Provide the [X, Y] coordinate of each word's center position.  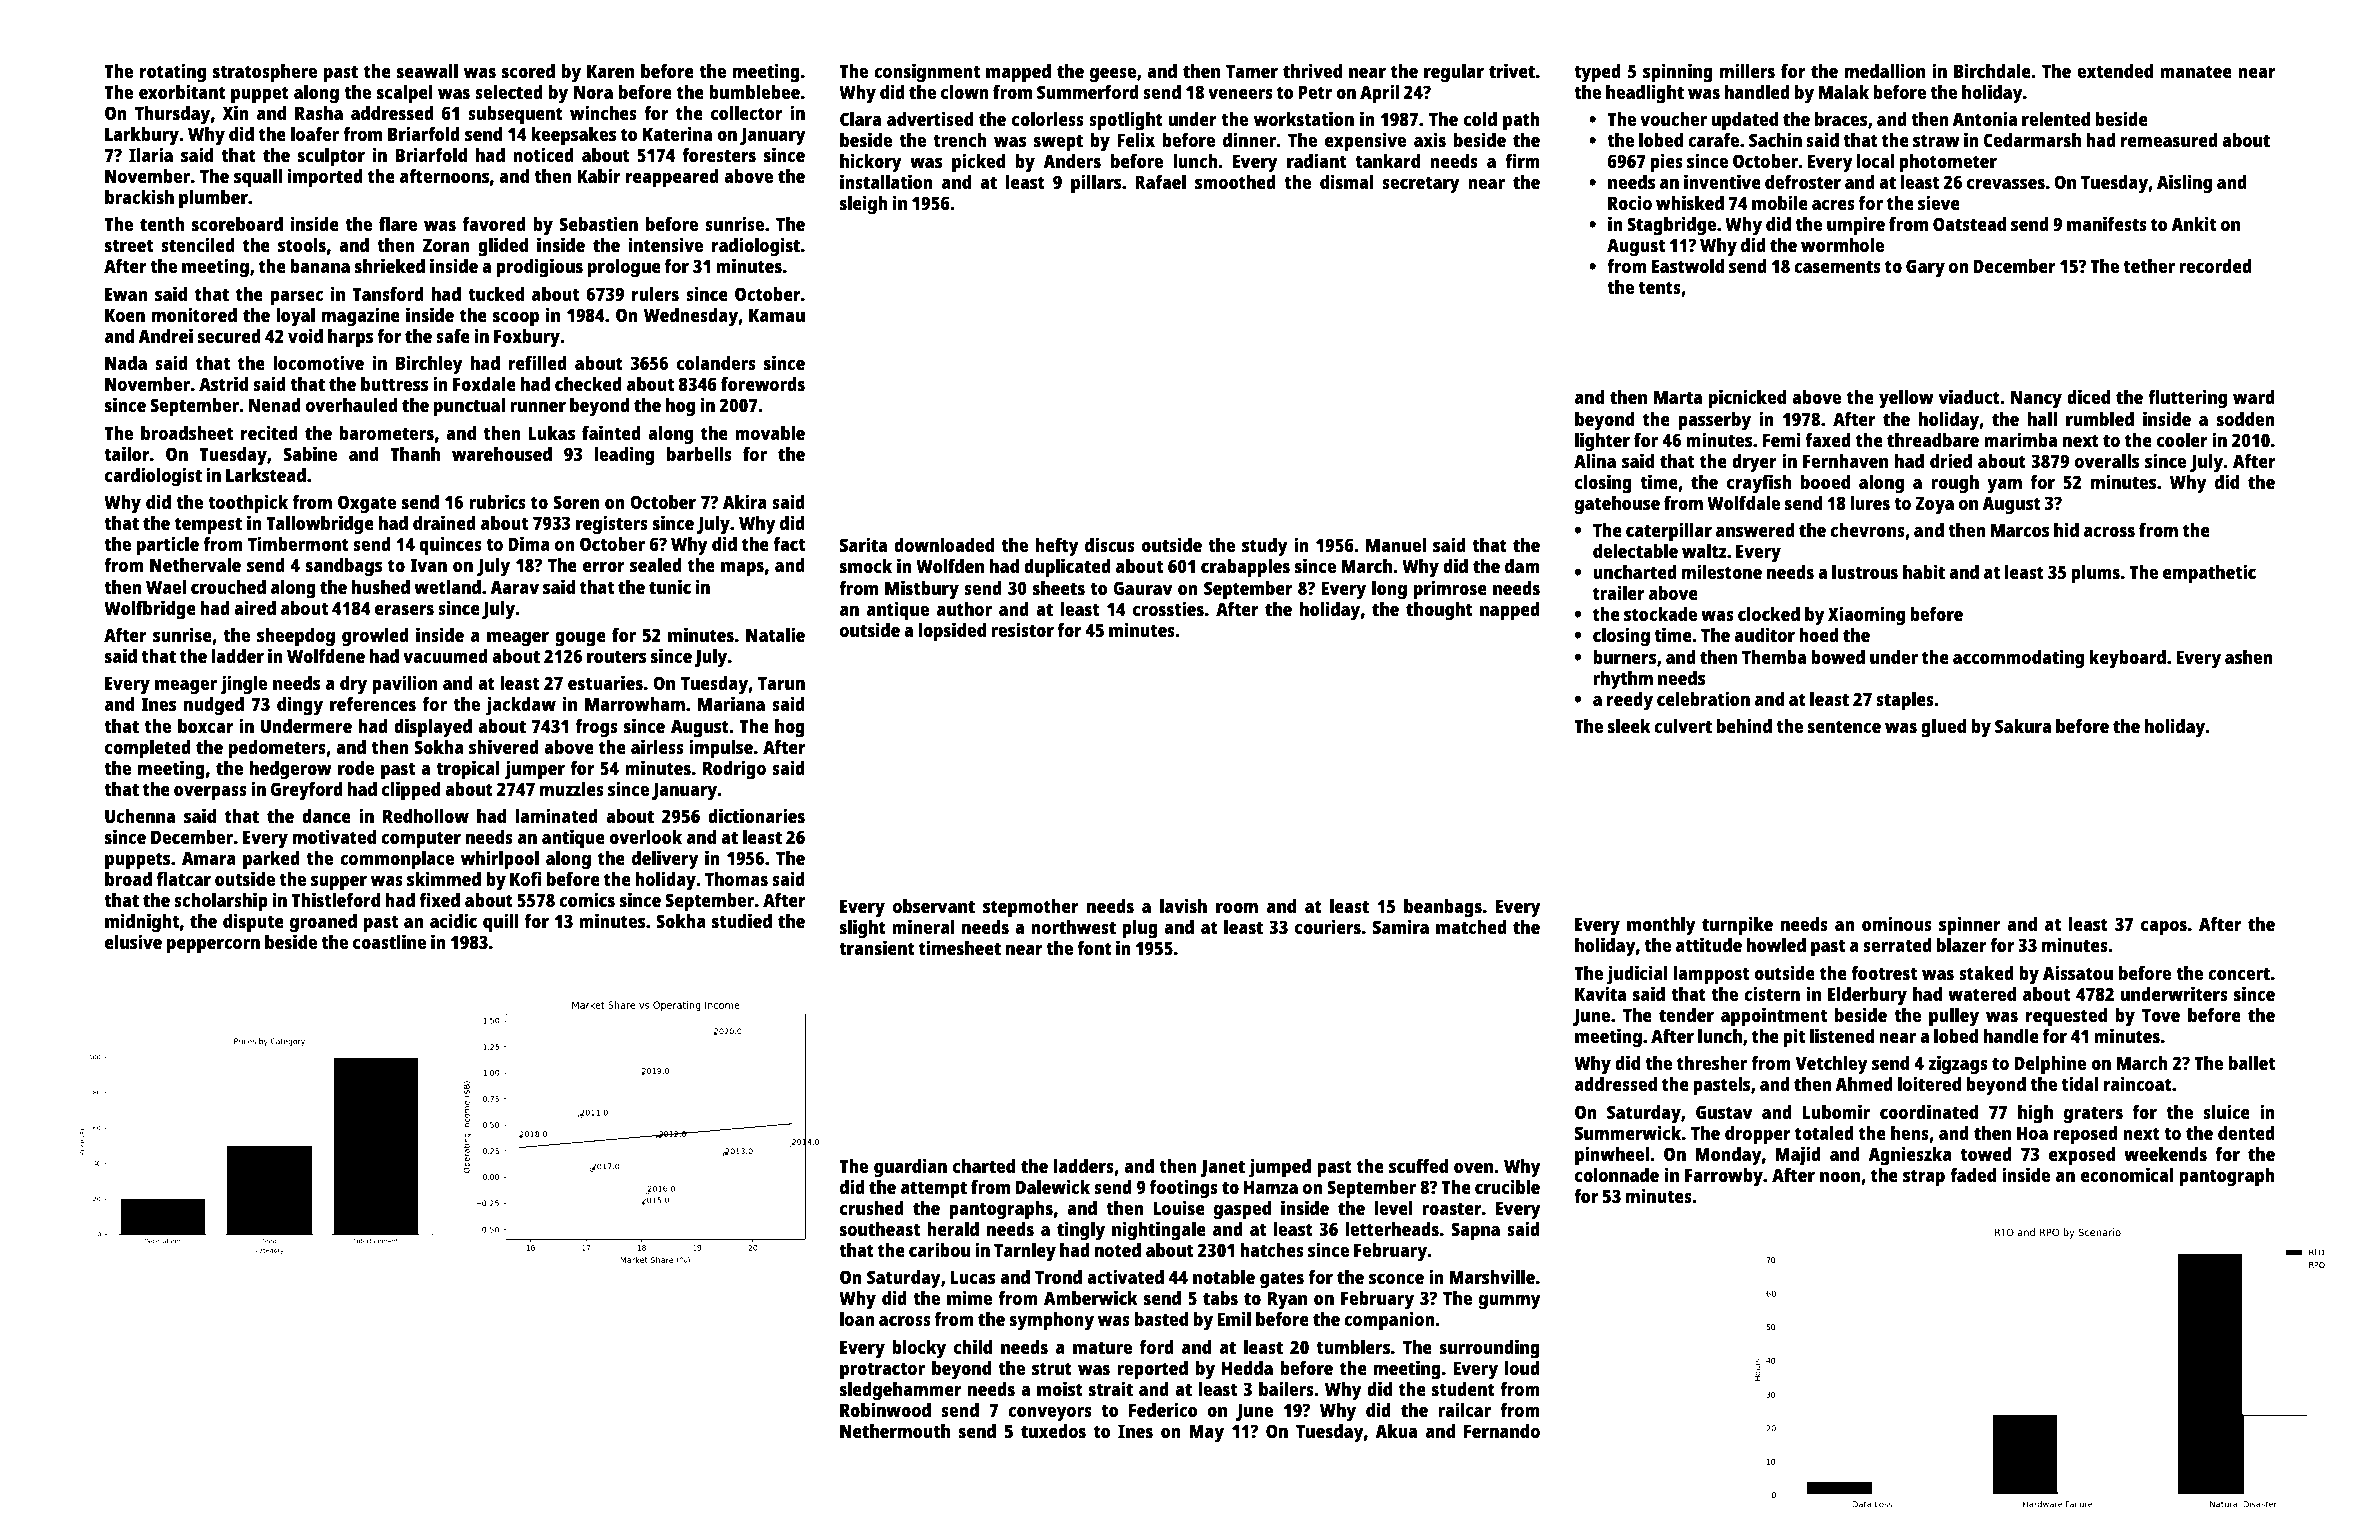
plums [2095, 574]
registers [612, 525]
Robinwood [885, 1409]
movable [770, 433]
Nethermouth [895, 1431]
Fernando [1502, 1431]
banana [320, 266]
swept [1058, 143]
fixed [439, 899]
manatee [2196, 71]
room [1237, 908]
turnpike [1737, 926]
